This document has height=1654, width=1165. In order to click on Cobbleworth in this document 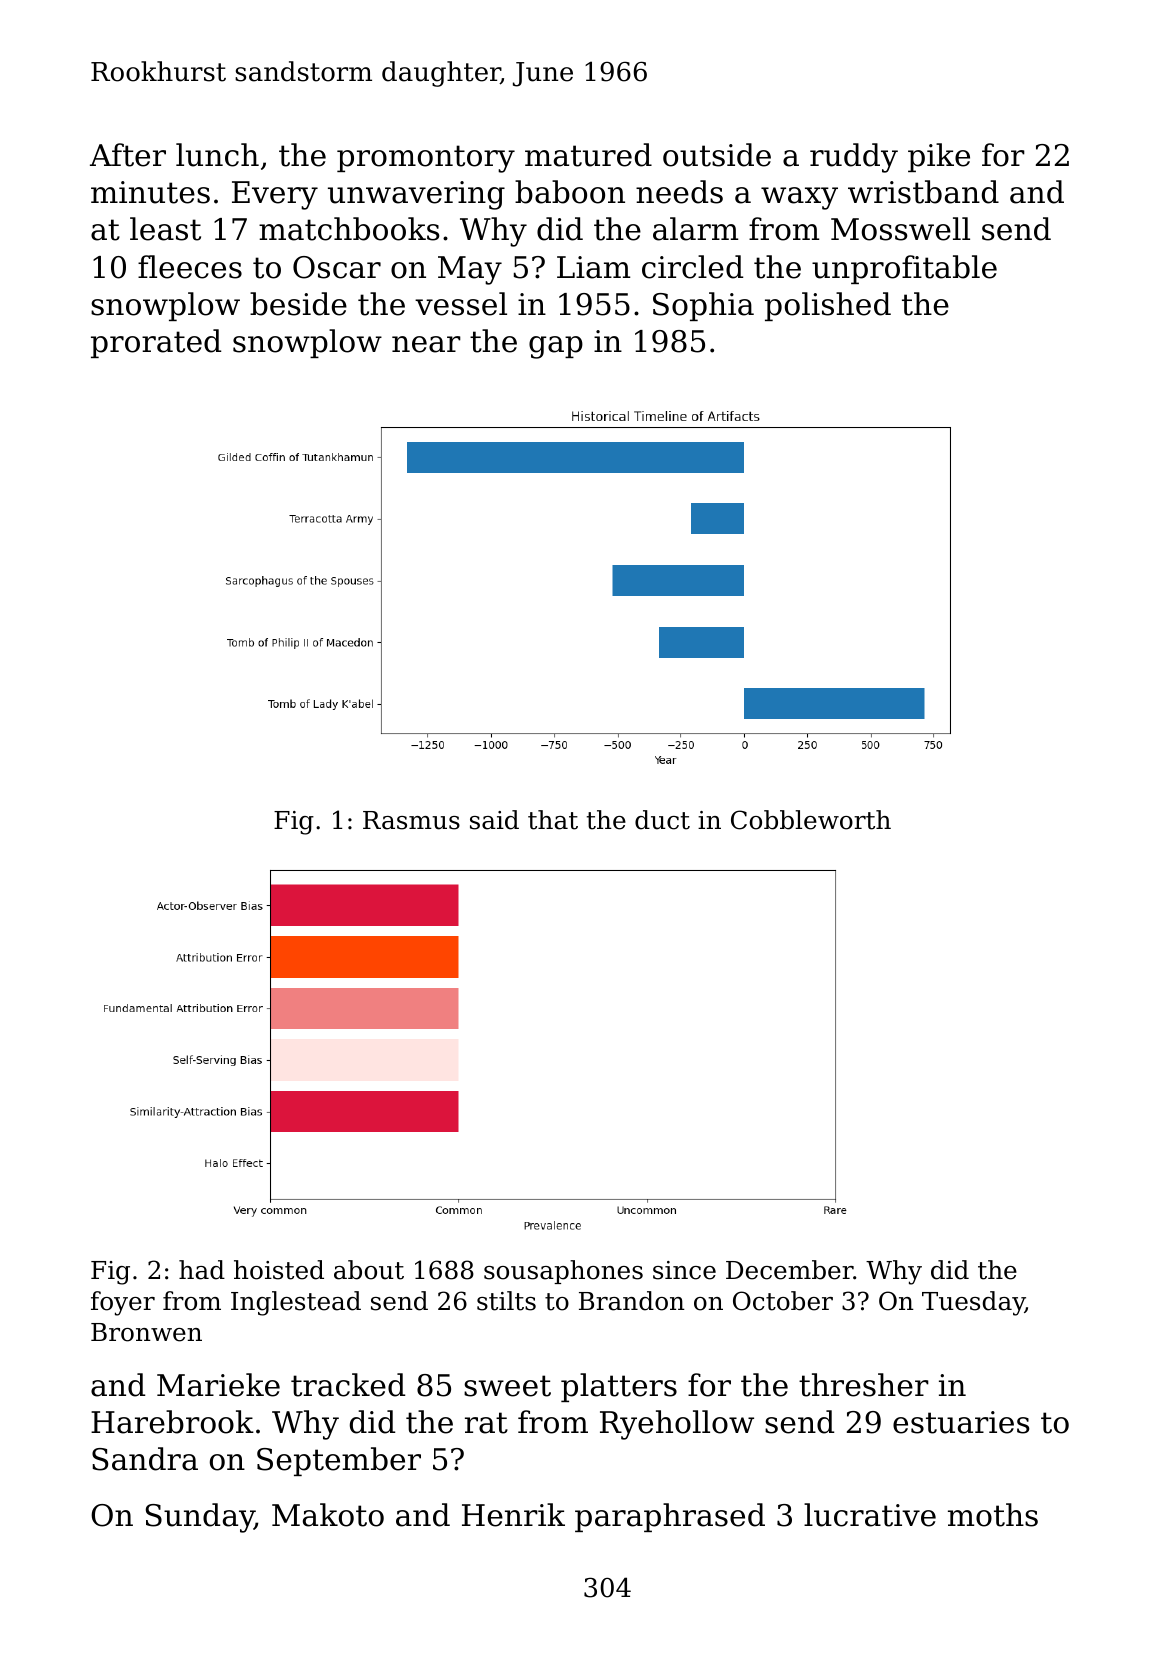, I will do `click(811, 820)`.
